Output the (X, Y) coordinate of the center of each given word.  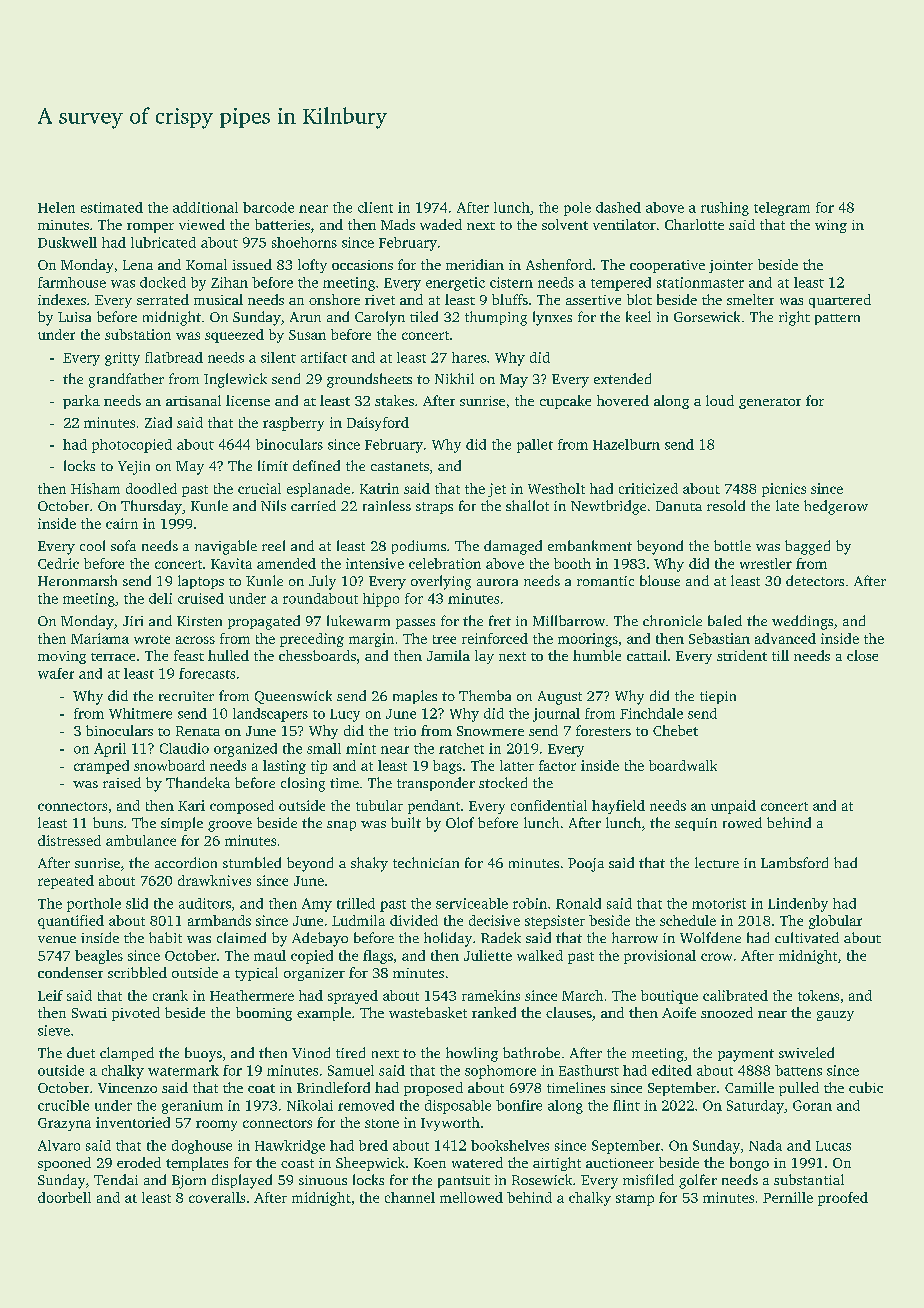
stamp (635, 1200)
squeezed (234, 336)
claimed (241, 937)
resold (726, 505)
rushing (725, 209)
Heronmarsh (77, 580)
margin (371, 640)
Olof (460, 822)
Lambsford (794, 862)
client (375, 207)
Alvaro (59, 1145)
